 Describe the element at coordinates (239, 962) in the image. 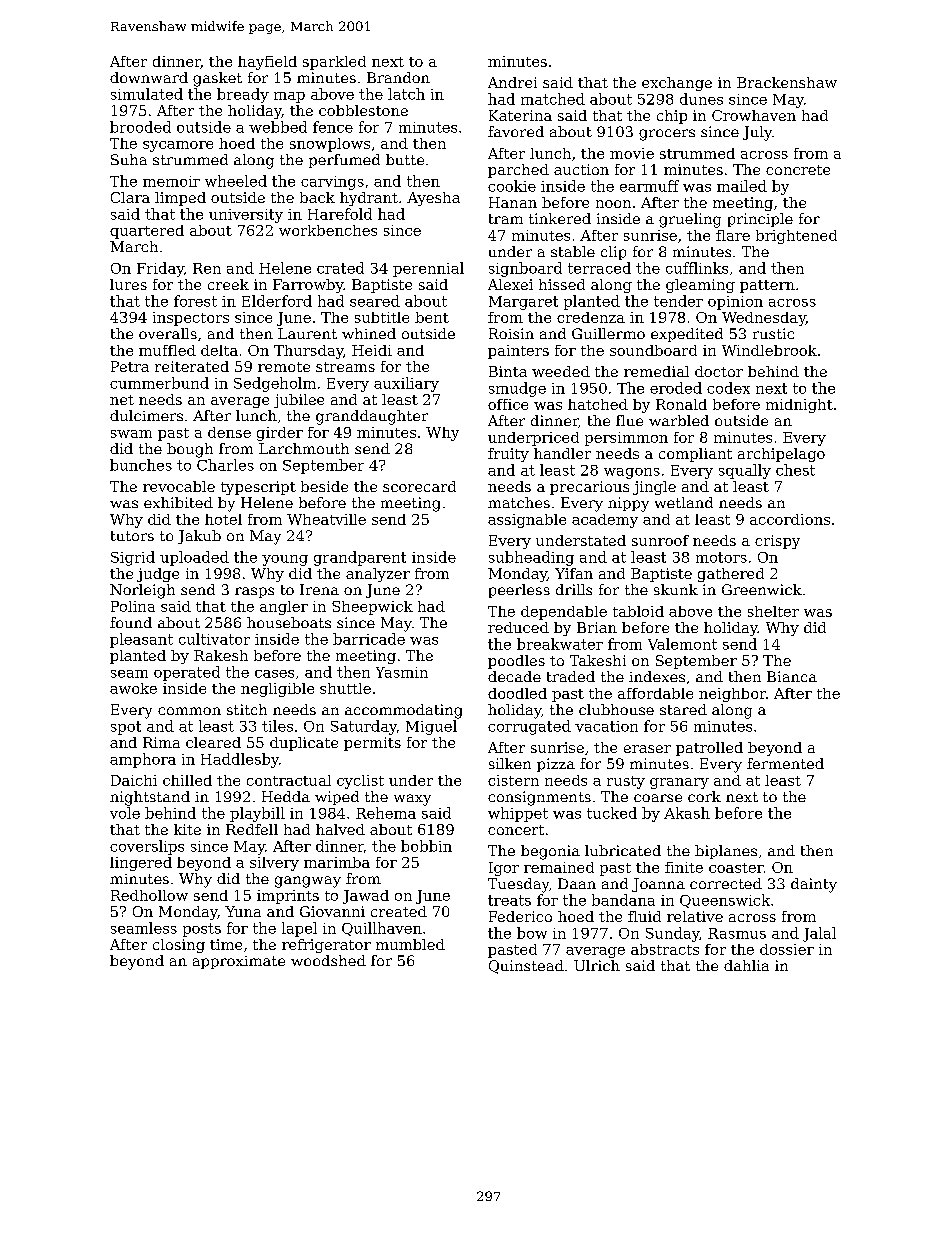

I see `approximate` at that location.
